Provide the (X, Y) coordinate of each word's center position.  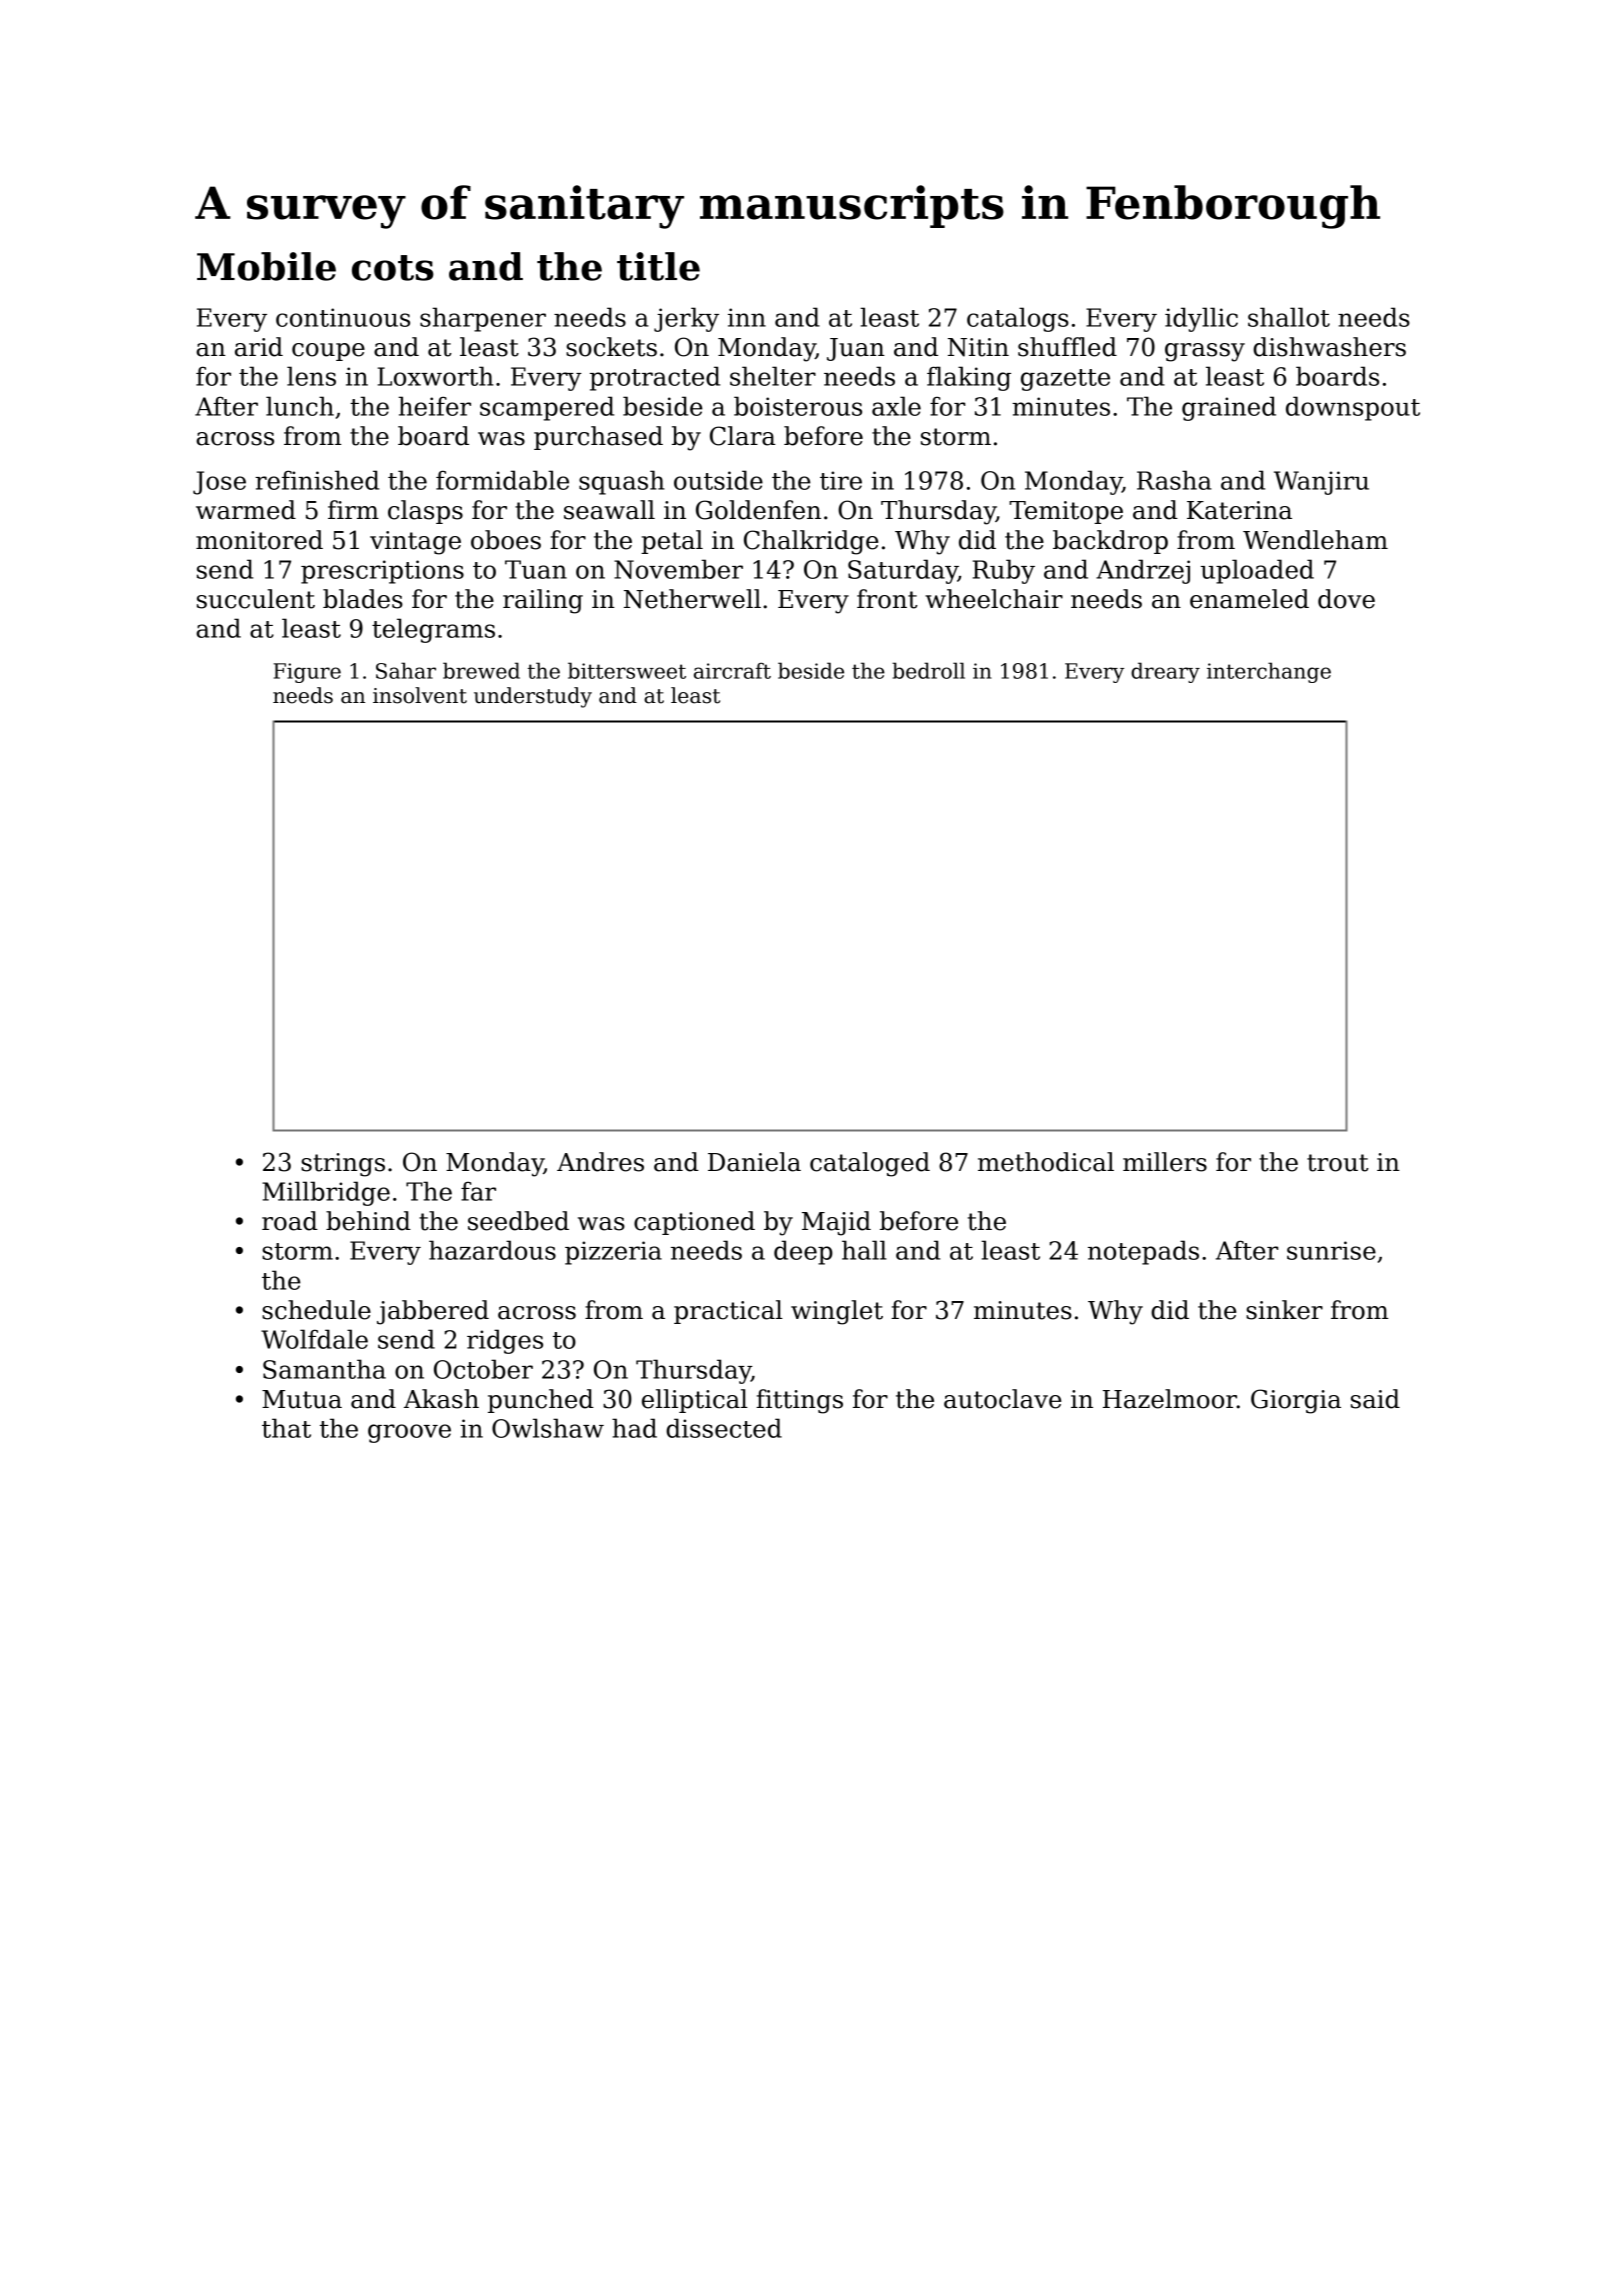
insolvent (420, 695)
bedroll (928, 670)
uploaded (1257, 571)
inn (747, 317)
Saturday (903, 571)
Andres (600, 1162)
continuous (343, 317)
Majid (836, 1223)
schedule (316, 1310)
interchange (1269, 672)
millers (1165, 1162)
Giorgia (1296, 1401)
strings (343, 1165)
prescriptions (382, 572)
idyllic (1201, 319)
